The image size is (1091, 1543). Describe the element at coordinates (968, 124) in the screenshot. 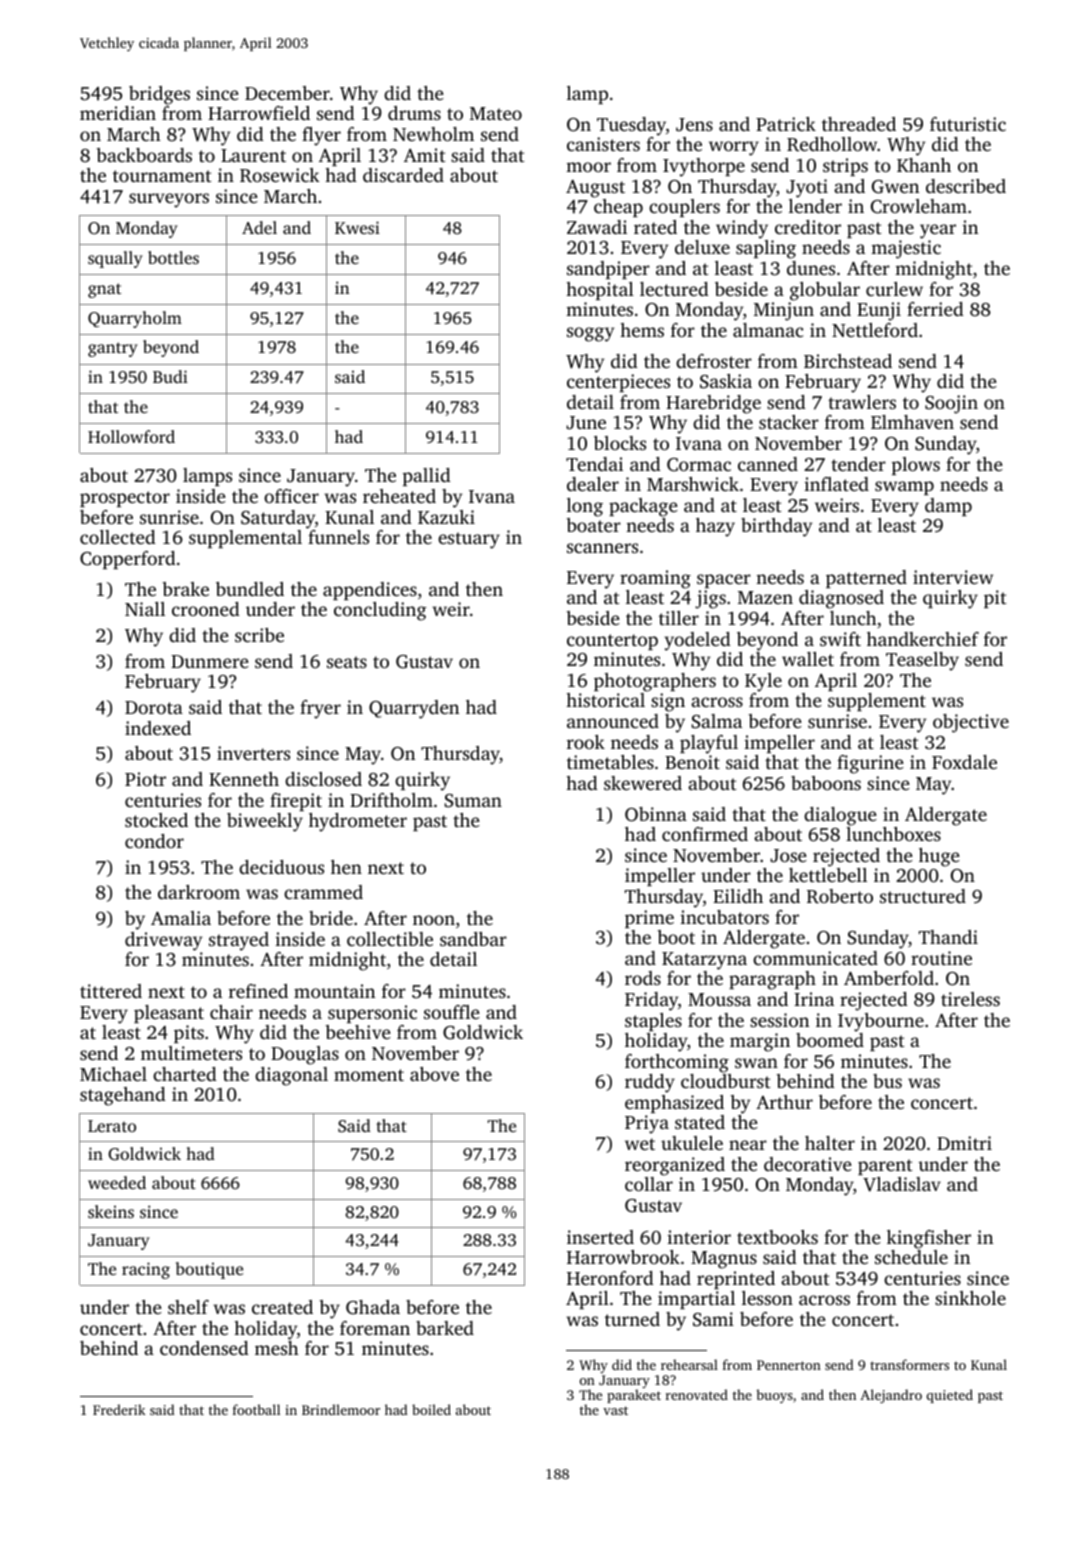

I see `futuristic` at that location.
